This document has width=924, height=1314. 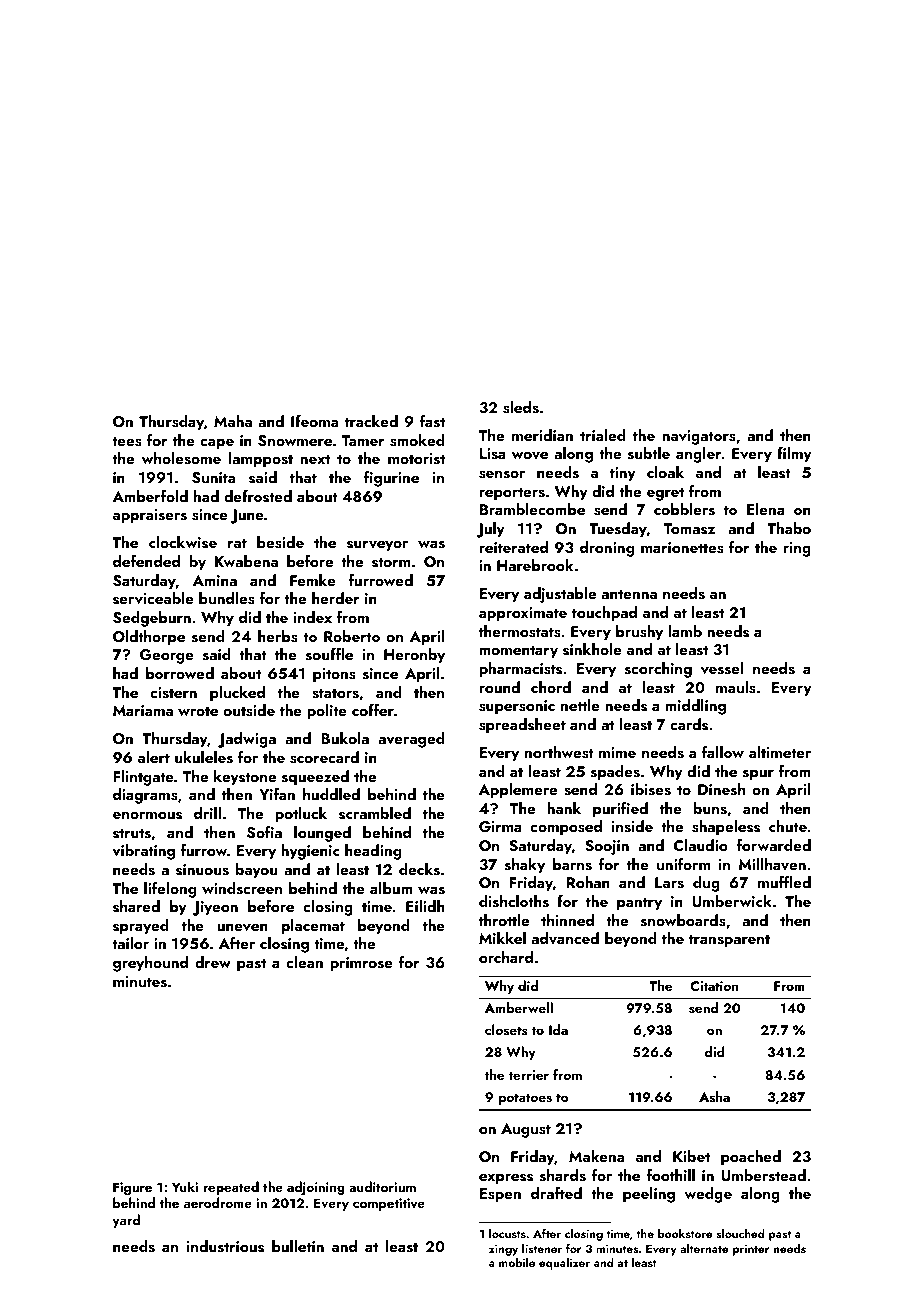 What do you see at coordinates (503, 1250) in the document?
I see `zingy` at bounding box center [503, 1250].
